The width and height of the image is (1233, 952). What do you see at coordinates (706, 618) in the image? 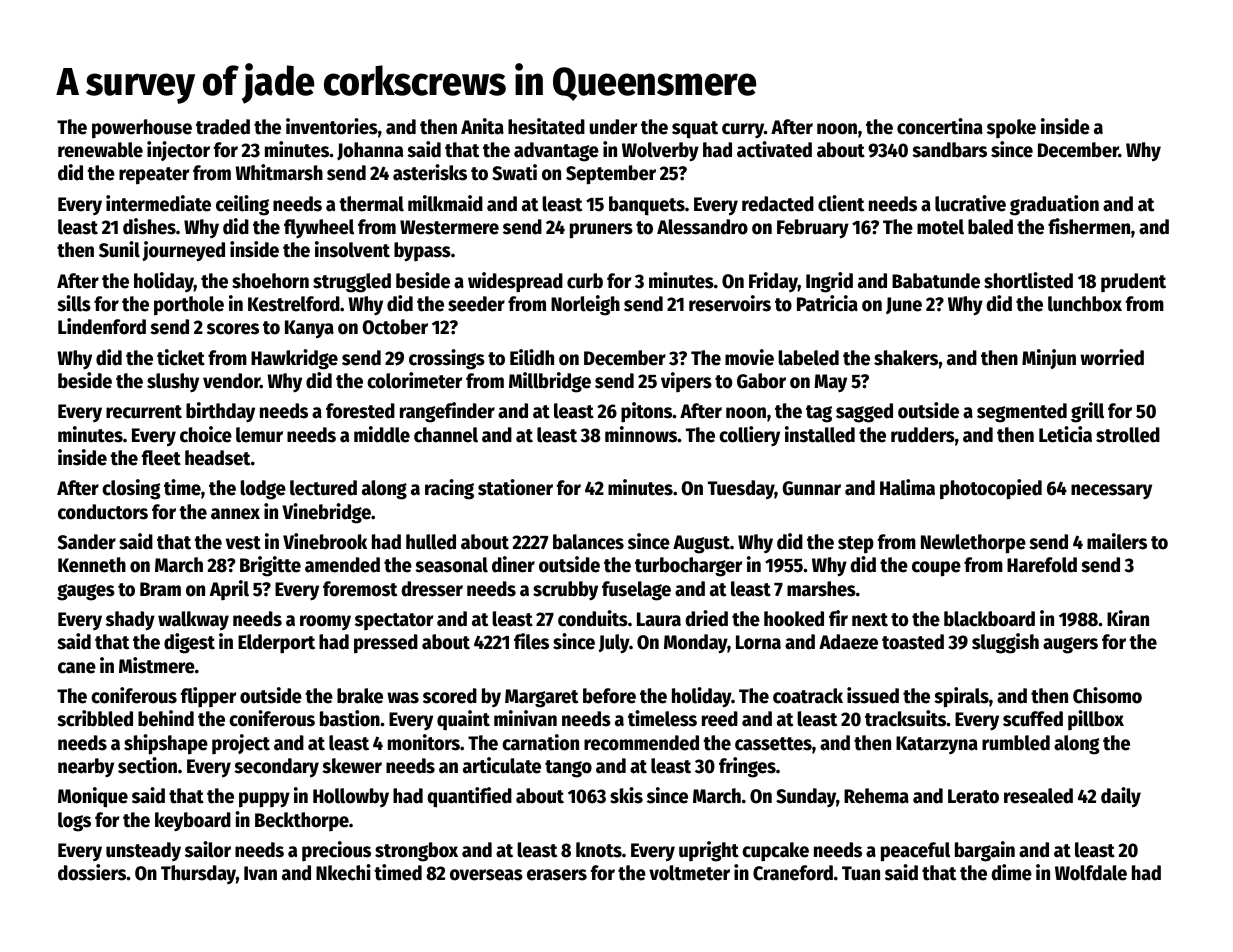
I see `dried` at bounding box center [706, 618].
